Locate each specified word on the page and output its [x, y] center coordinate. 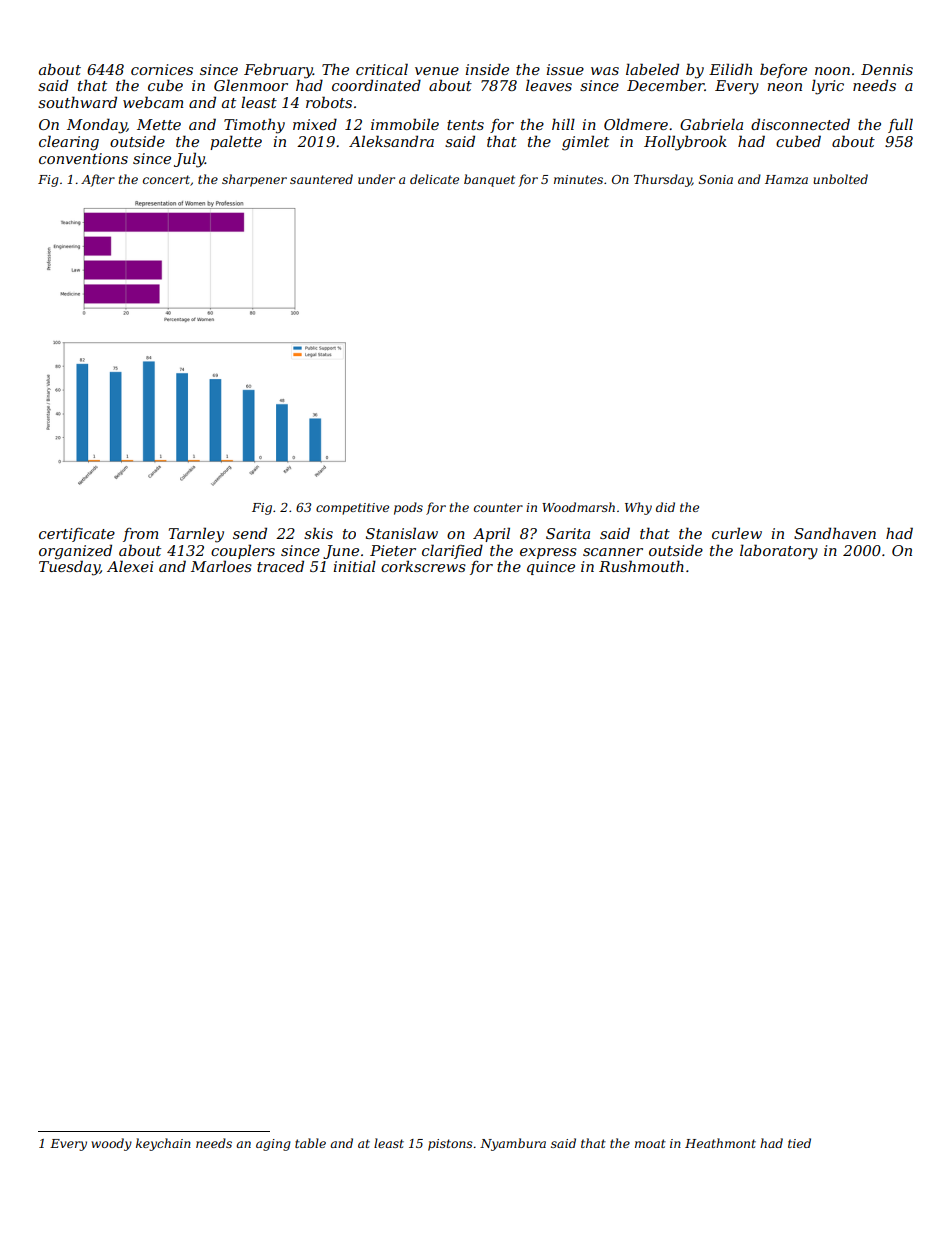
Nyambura [513, 1144]
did [665, 507]
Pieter [393, 550]
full [900, 125]
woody [111, 1144]
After [98, 180]
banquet [489, 180]
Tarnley [196, 535]
